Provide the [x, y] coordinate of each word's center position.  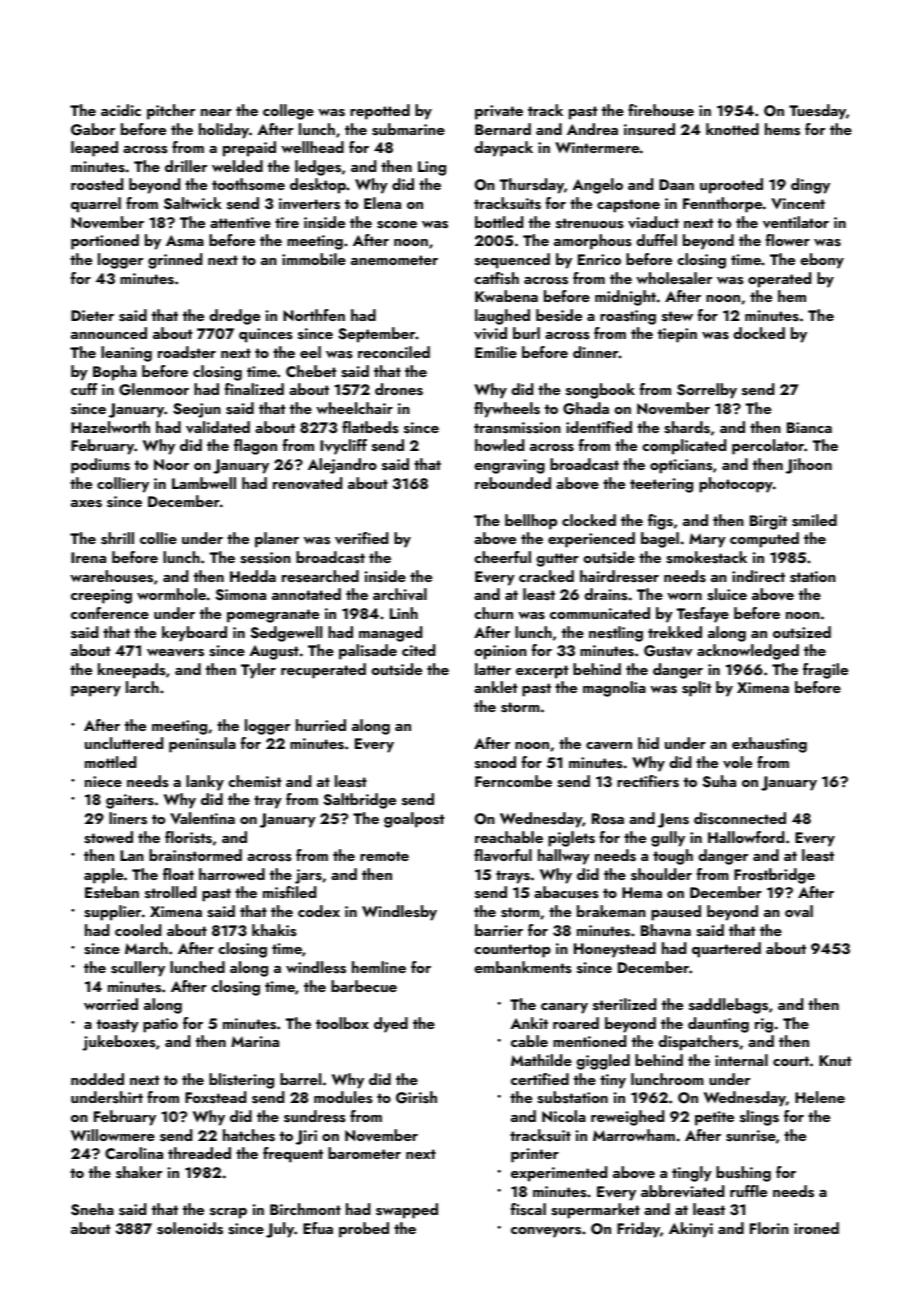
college [288, 112]
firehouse [661, 110]
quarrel [96, 205]
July [280, 1230]
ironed [816, 1228]
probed [364, 1230]
